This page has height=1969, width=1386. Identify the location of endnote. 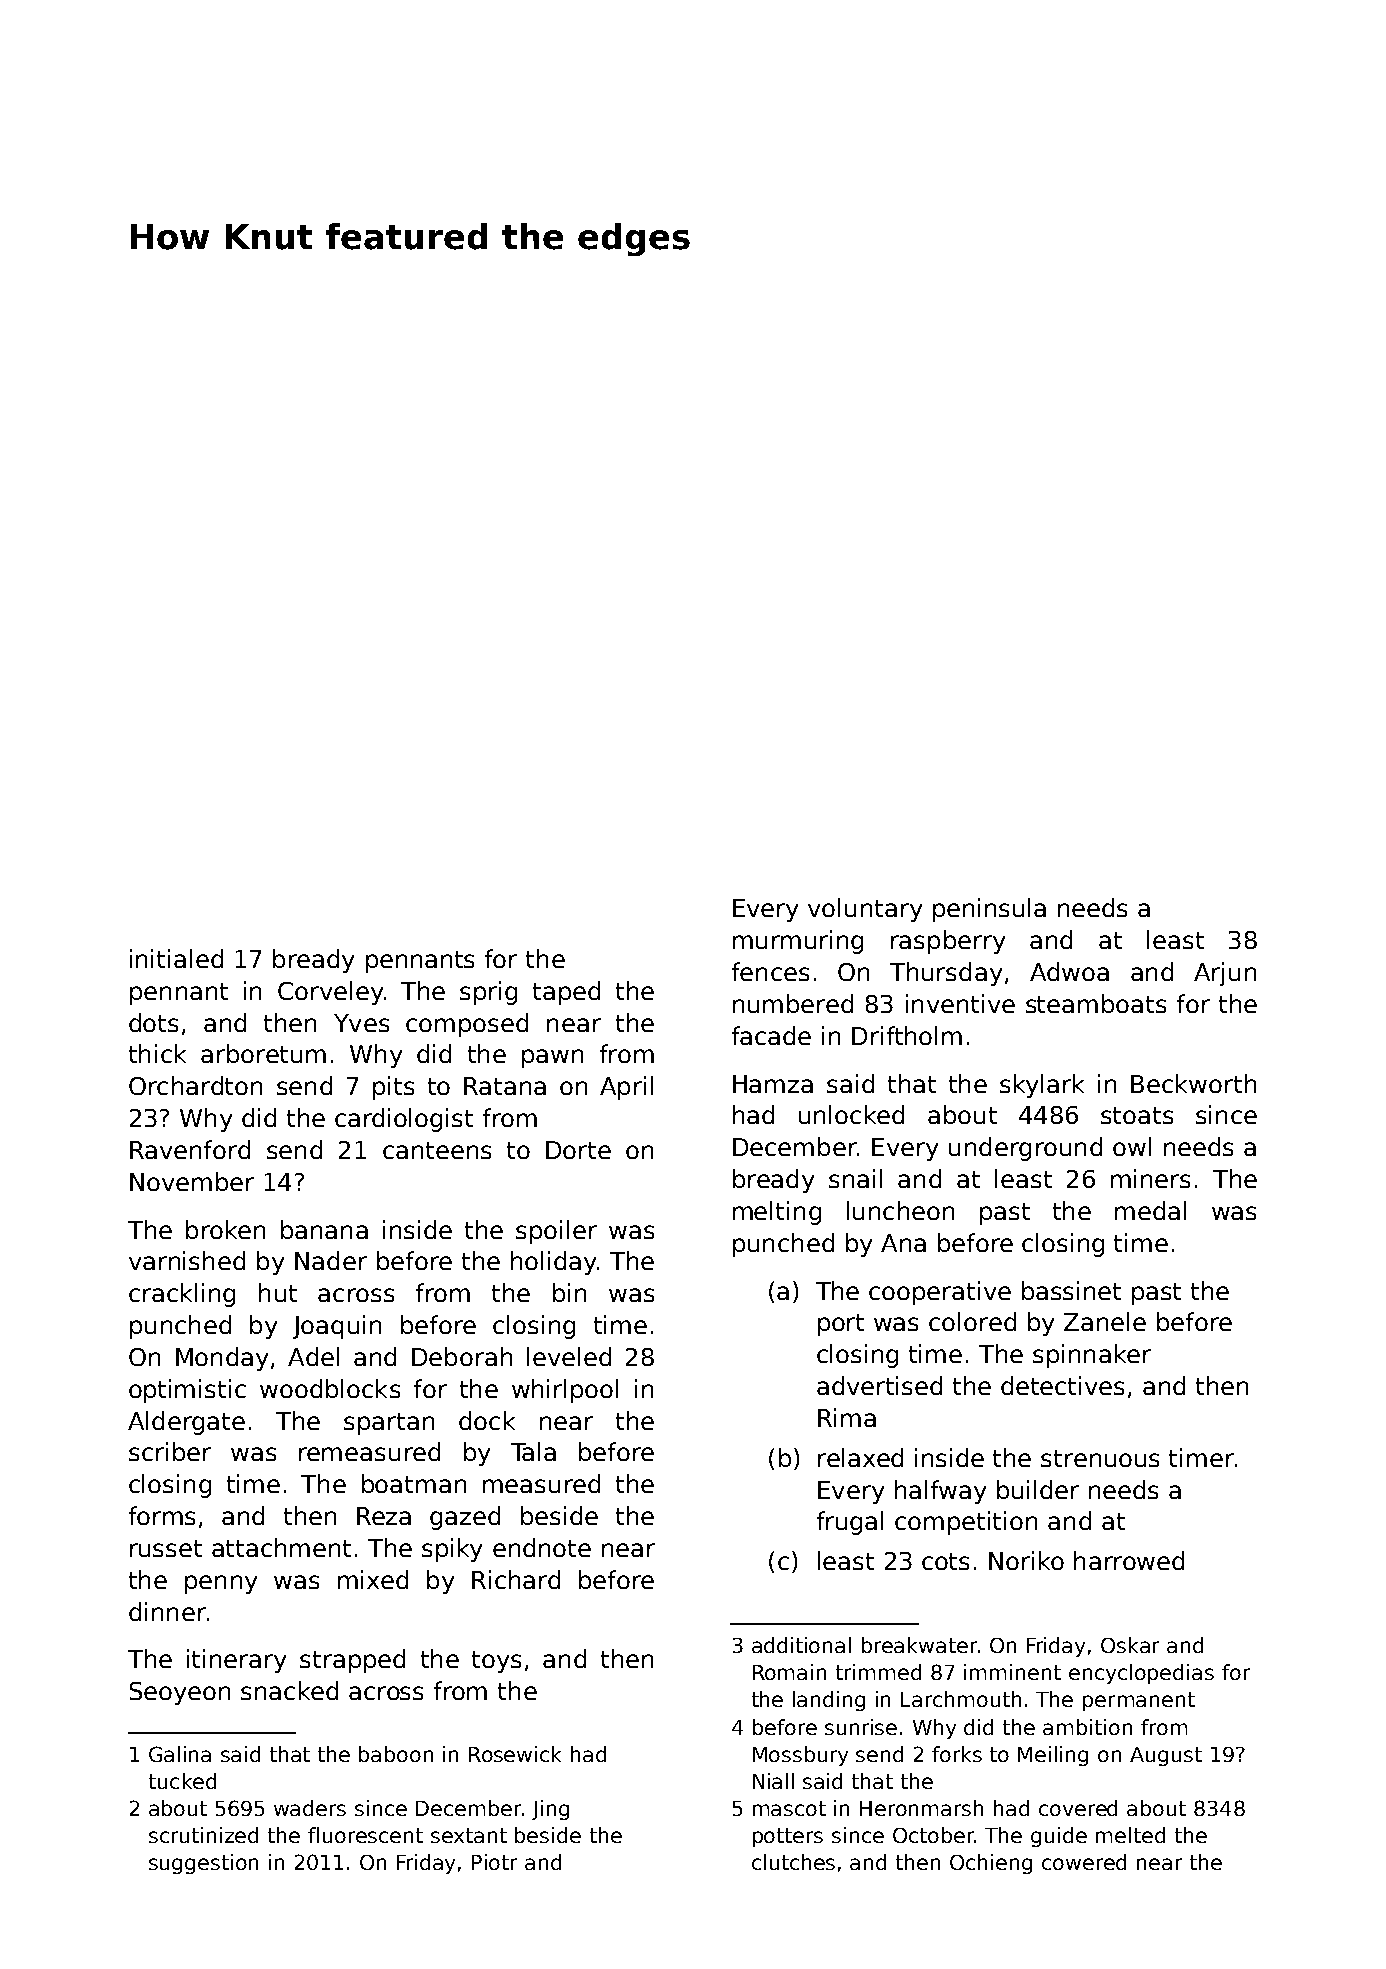
(542, 1547).
